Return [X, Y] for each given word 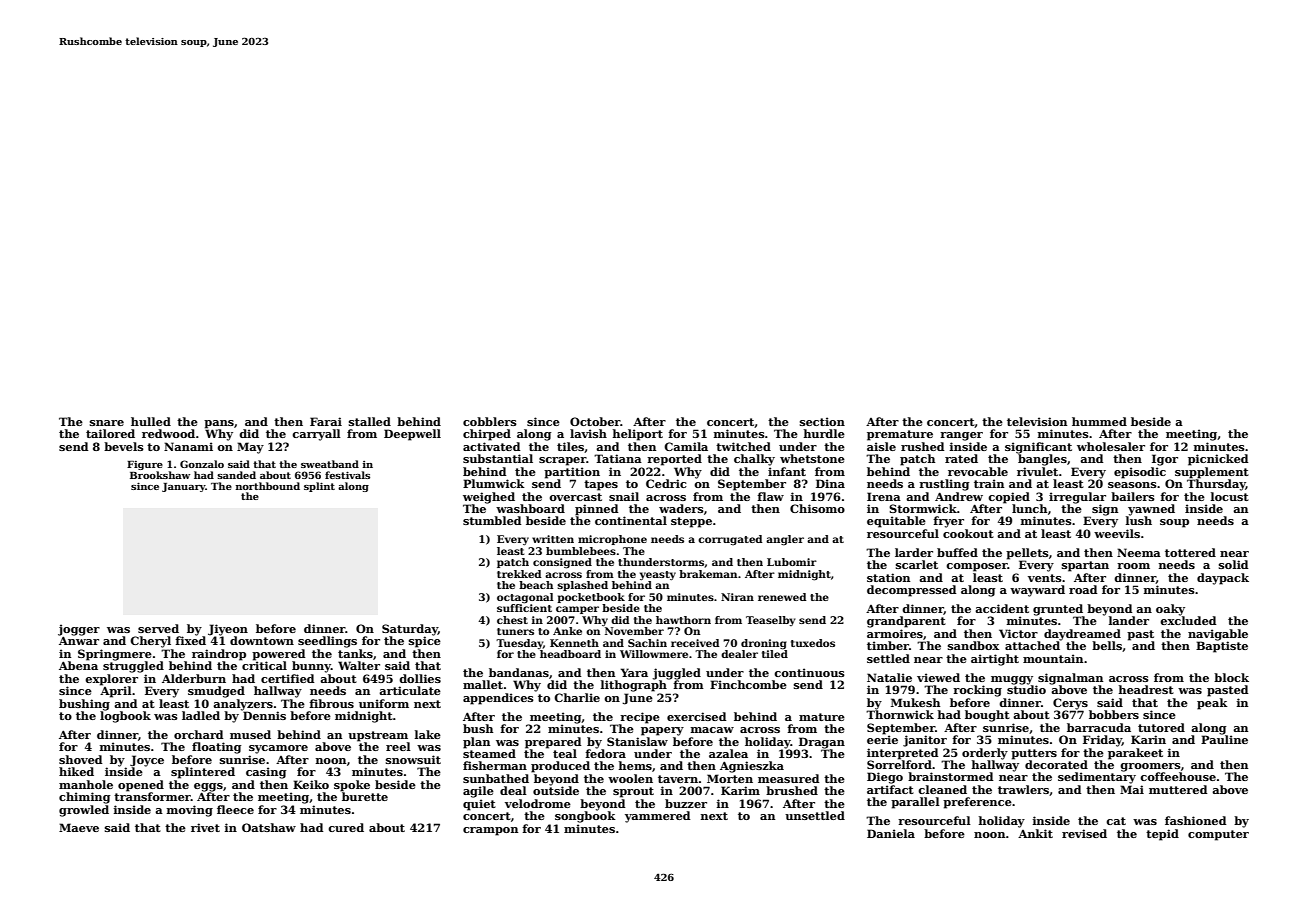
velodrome [538, 803]
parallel [915, 803]
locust [1230, 496]
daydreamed [1082, 635]
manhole [86, 784]
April [116, 692]
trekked [519, 574]
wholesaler [1111, 446]
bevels [124, 446]
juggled [676, 674]
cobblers [490, 421]
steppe [691, 522]
